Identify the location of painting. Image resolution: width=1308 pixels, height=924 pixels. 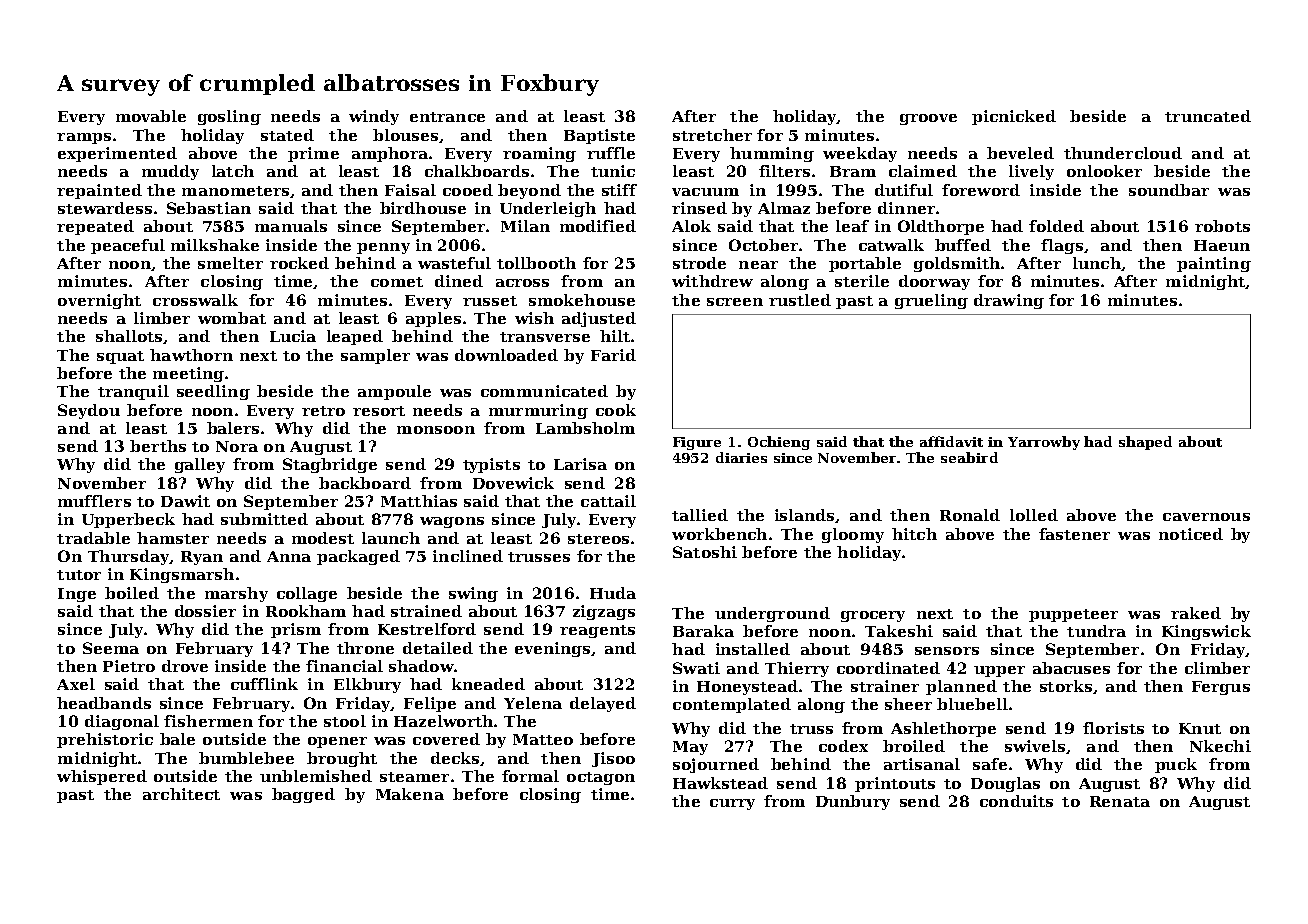
(1214, 264).
